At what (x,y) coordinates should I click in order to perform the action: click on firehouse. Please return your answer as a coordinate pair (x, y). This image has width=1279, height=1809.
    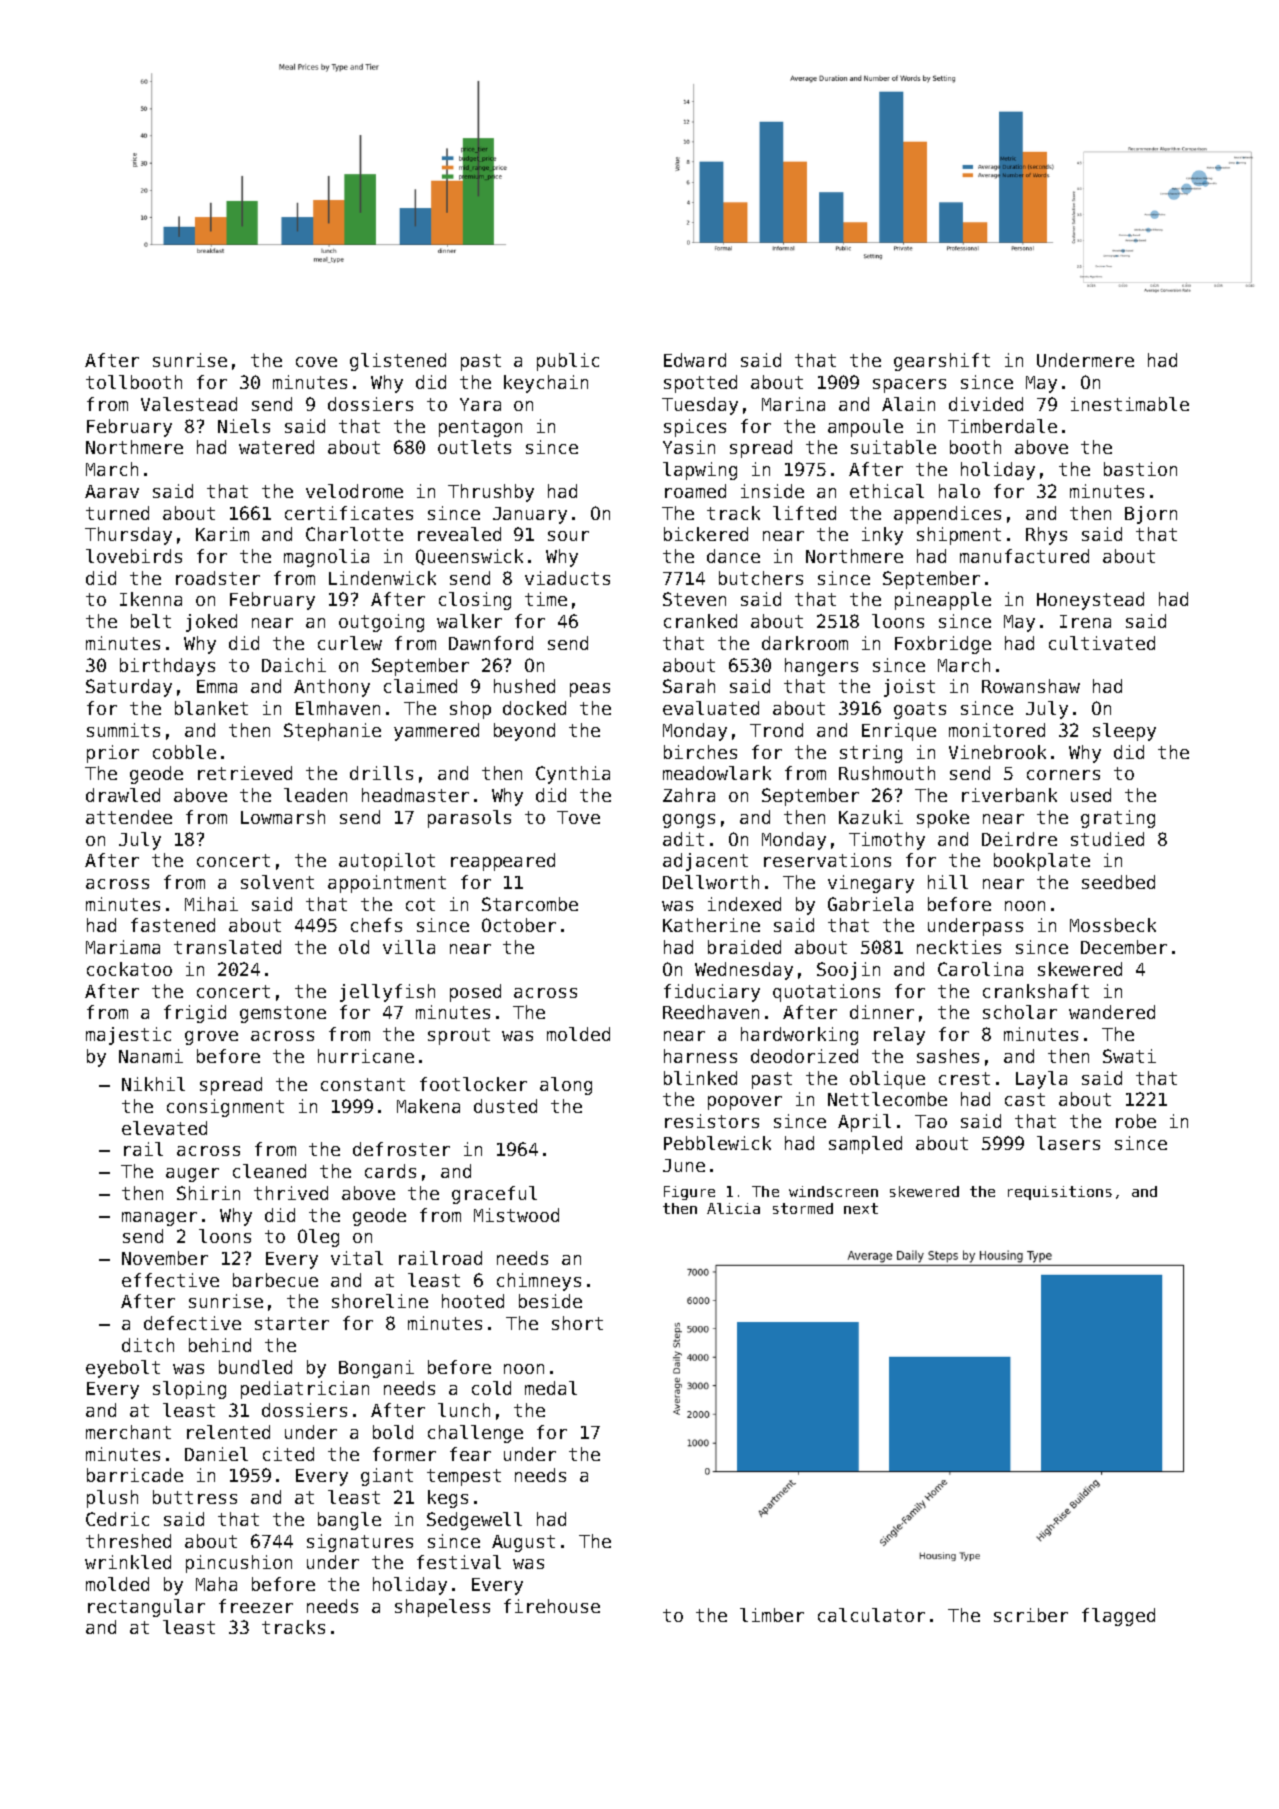
    Looking at the image, I should click on (552, 1606).
